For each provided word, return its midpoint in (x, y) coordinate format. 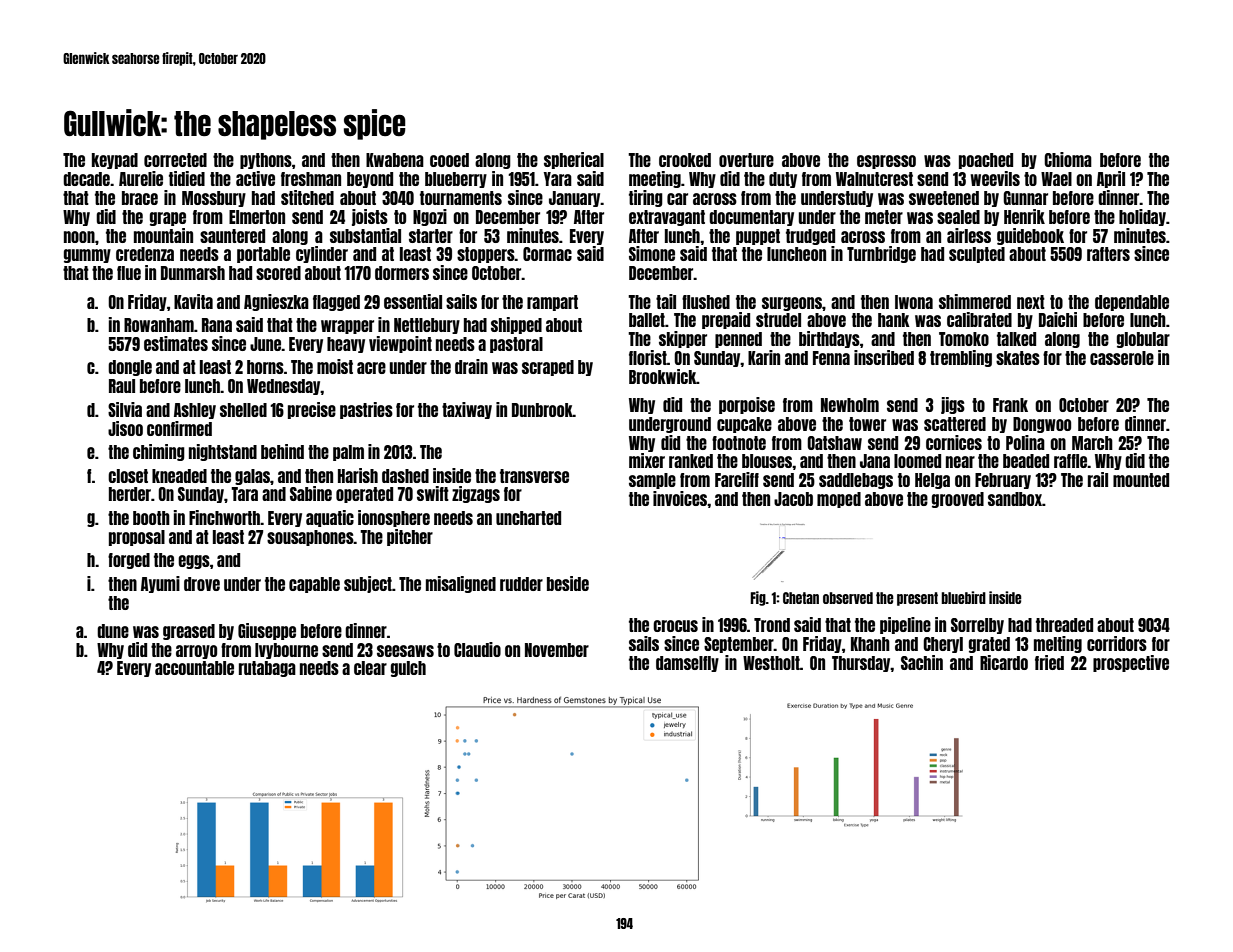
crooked (685, 160)
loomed (917, 461)
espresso (886, 162)
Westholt (771, 663)
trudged (810, 237)
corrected (175, 160)
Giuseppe (267, 631)
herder (130, 494)
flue (129, 273)
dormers (402, 273)
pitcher (410, 537)
